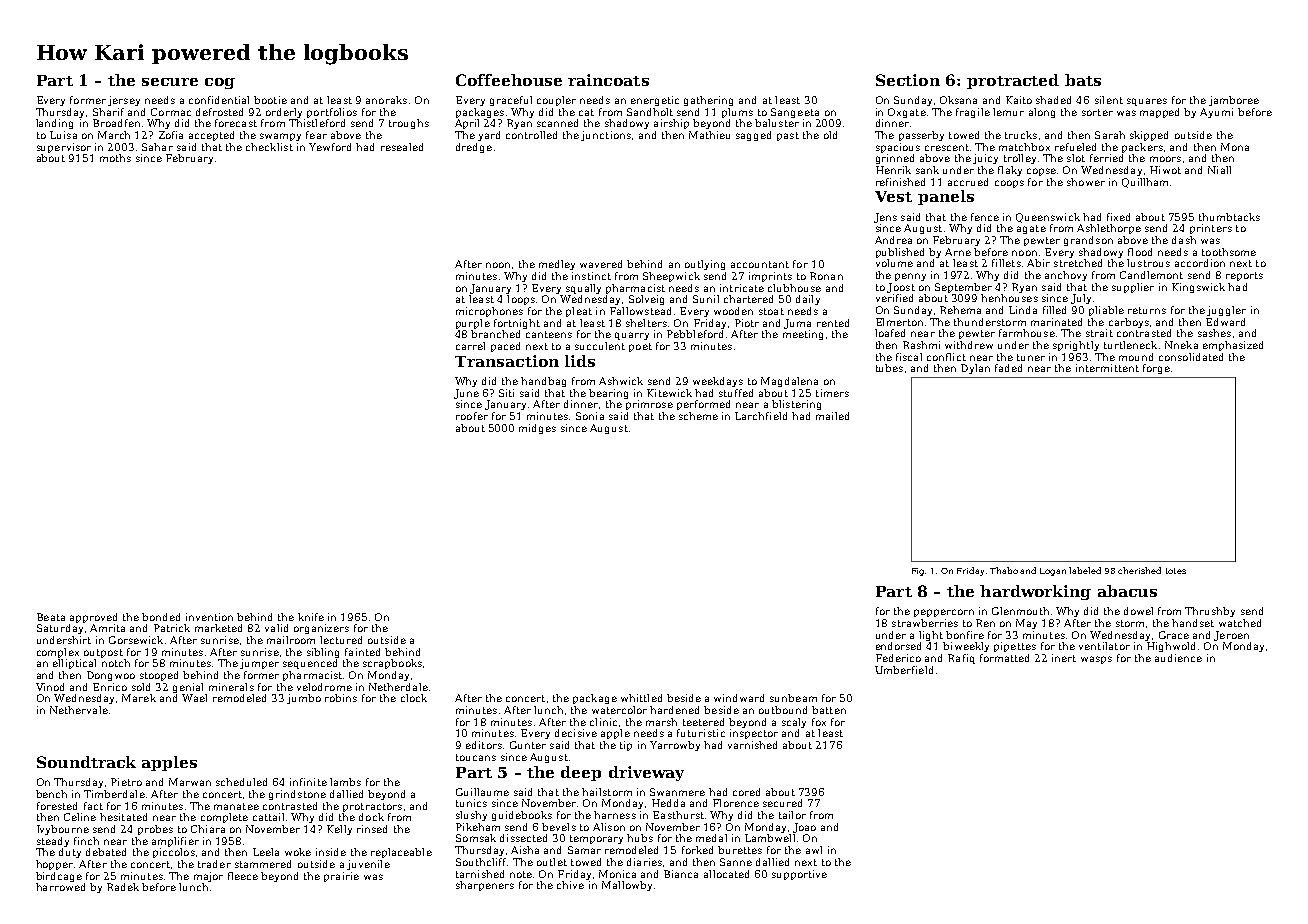 The height and width of the image is (924, 1308). What do you see at coordinates (799, 875) in the image?
I see `supportive` at bounding box center [799, 875].
